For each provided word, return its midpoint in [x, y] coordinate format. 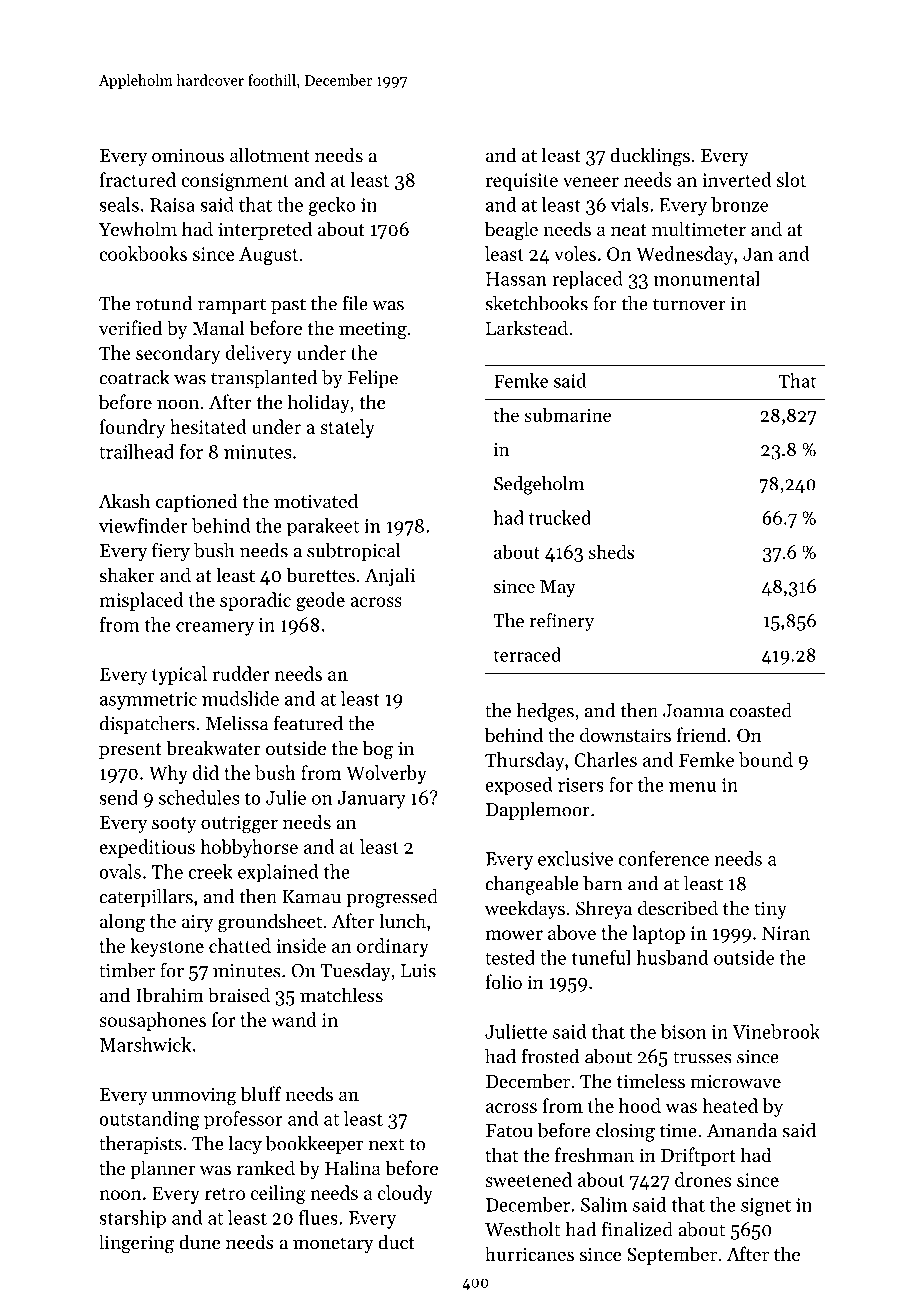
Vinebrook [776, 1031]
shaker [127, 574]
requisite [522, 182]
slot [791, 179]
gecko [332, 206]
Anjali [390, 576]
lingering [136, 1244]
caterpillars [146, 898]
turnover [689, 304]
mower [514, 935]
